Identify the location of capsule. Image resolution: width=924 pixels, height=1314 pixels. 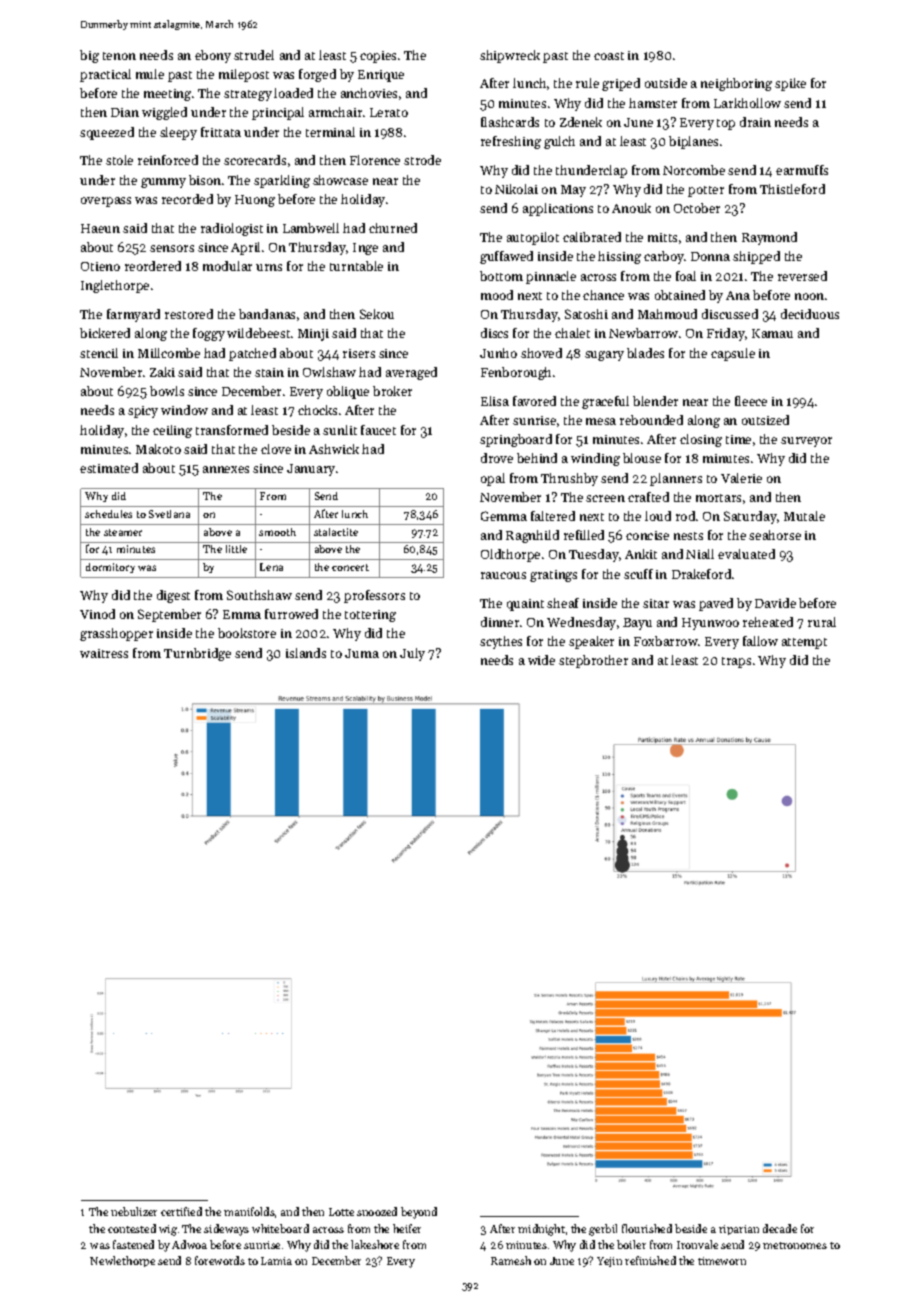
(733, 354).
